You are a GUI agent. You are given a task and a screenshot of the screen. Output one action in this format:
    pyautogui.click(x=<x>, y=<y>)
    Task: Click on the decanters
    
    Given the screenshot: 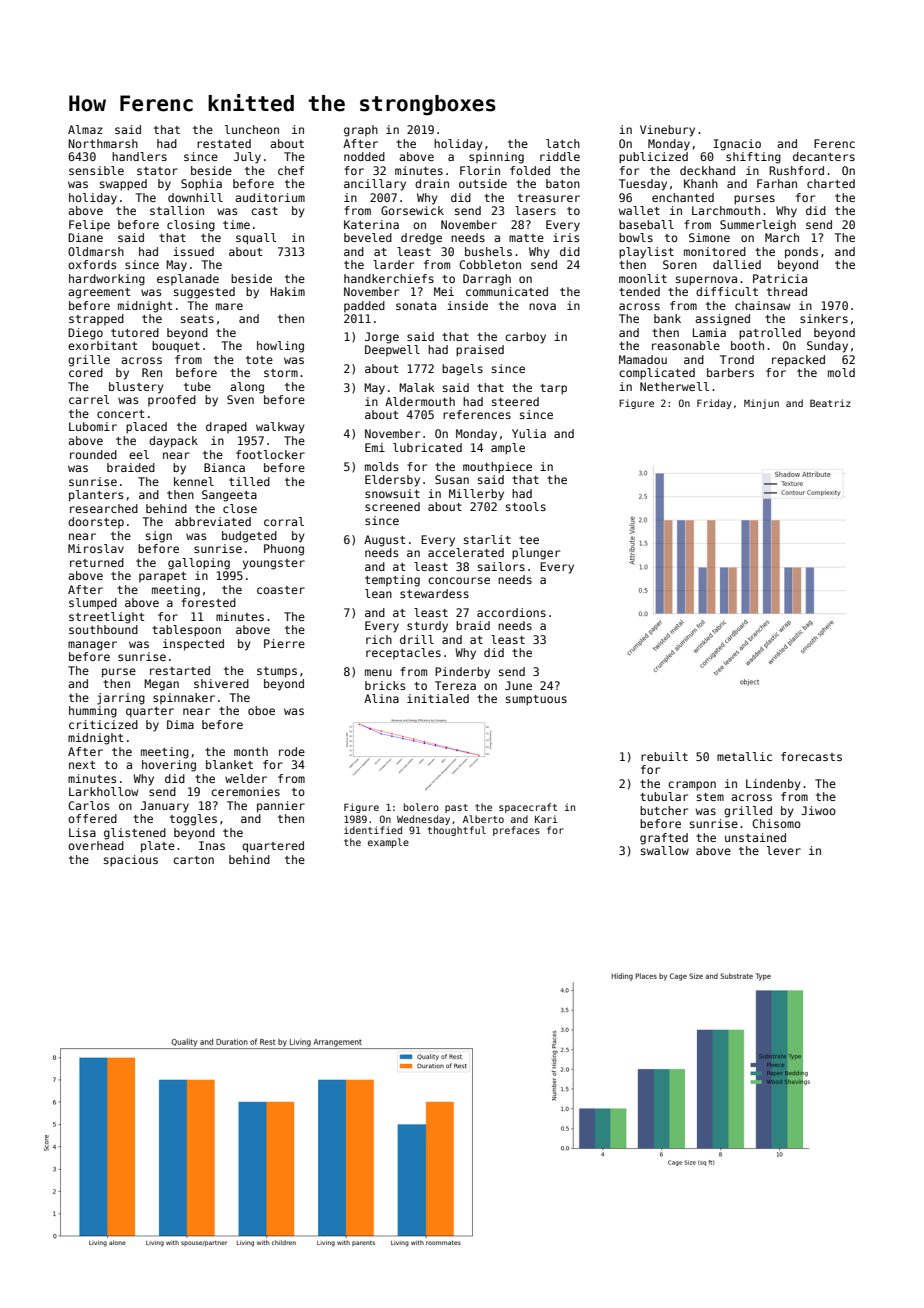 What is the action you would take?
    pyautogui.click(x=824, y=156)
